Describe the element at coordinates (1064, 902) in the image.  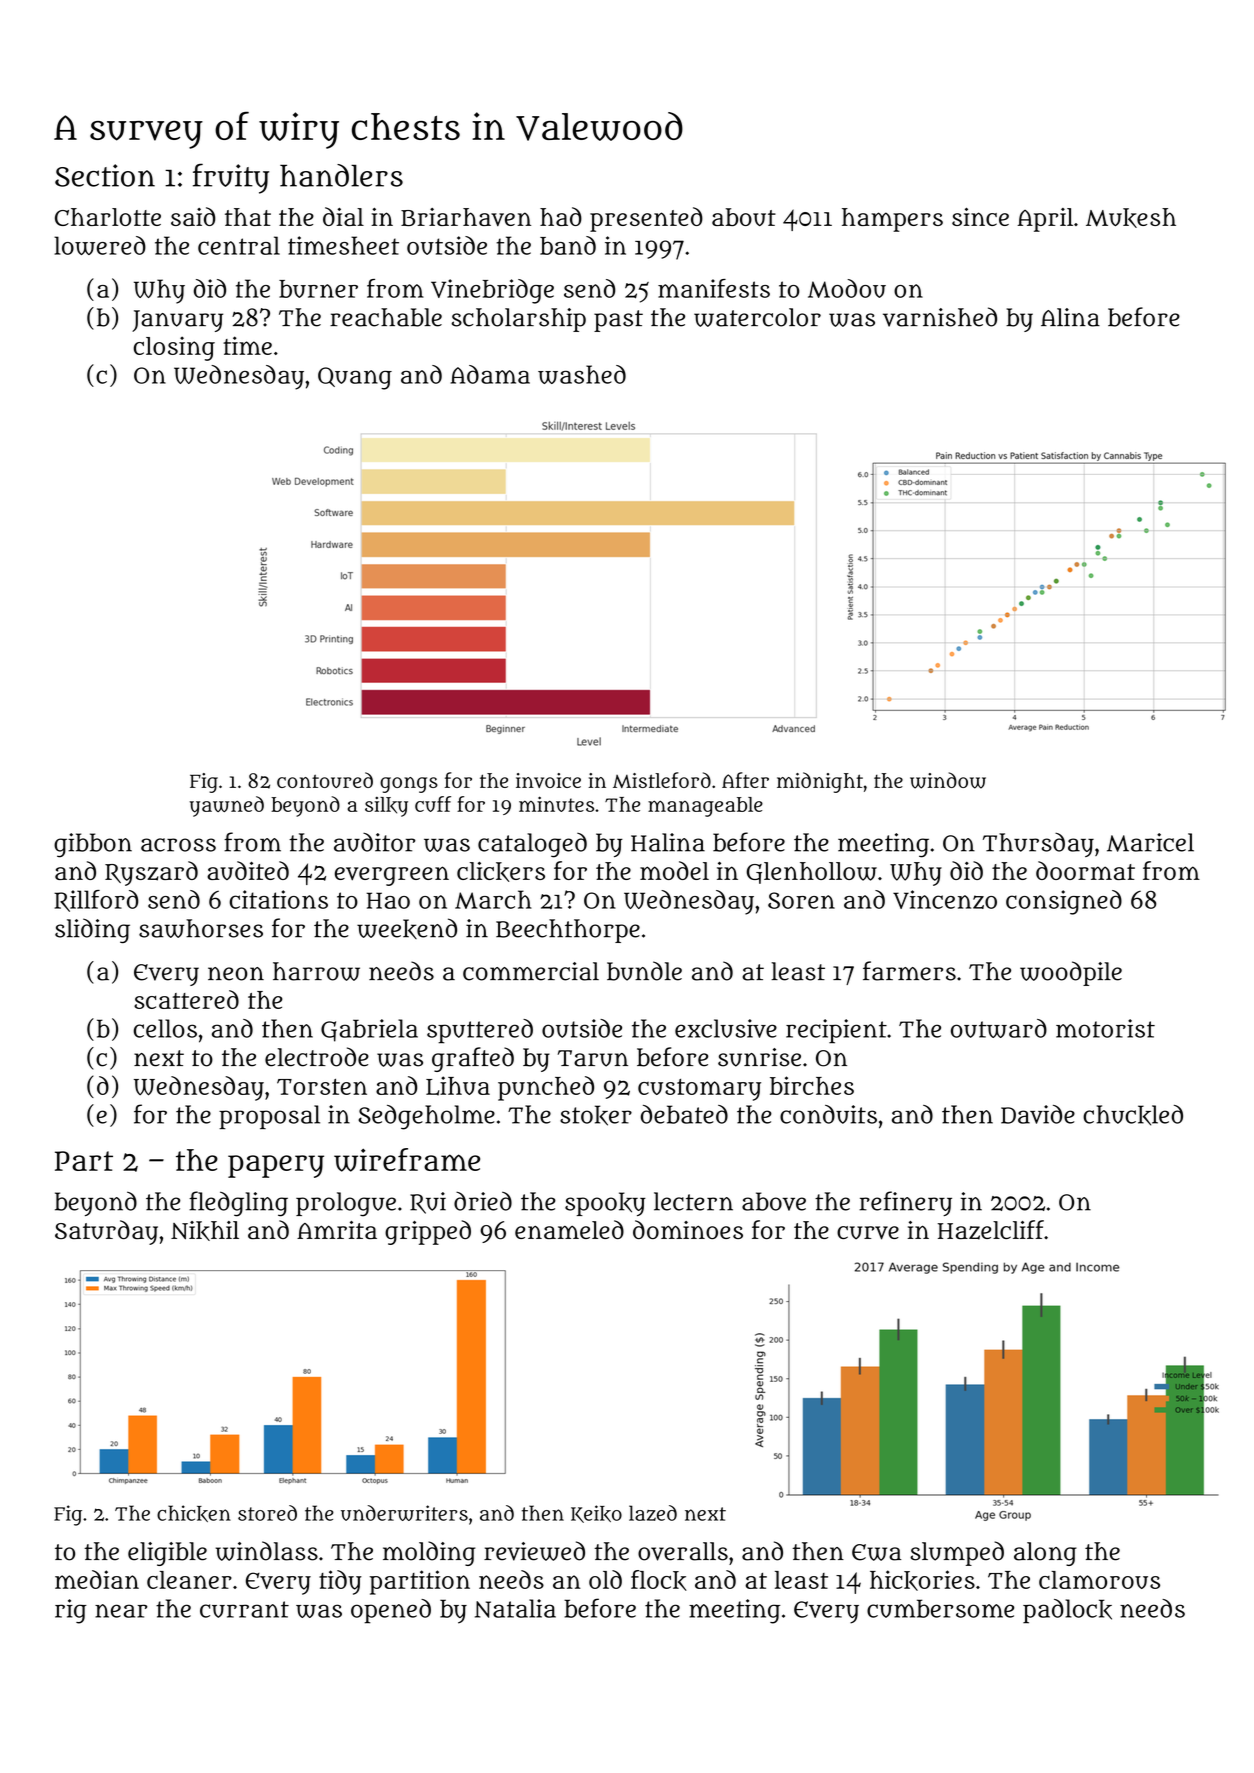
I see `consigned` at that location.
